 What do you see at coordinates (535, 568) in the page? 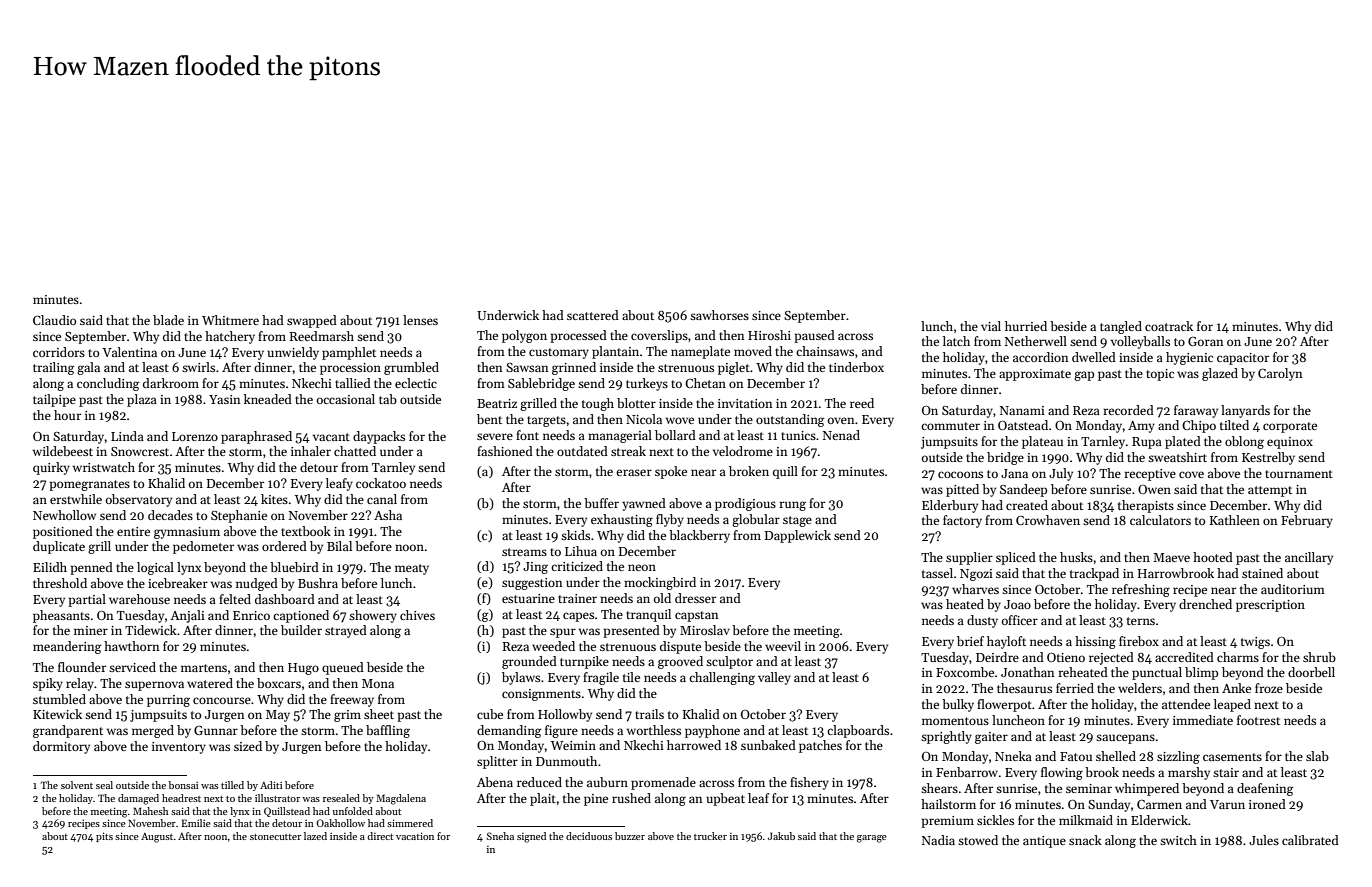
I see `Jing` at bounding box center [535, 568].
